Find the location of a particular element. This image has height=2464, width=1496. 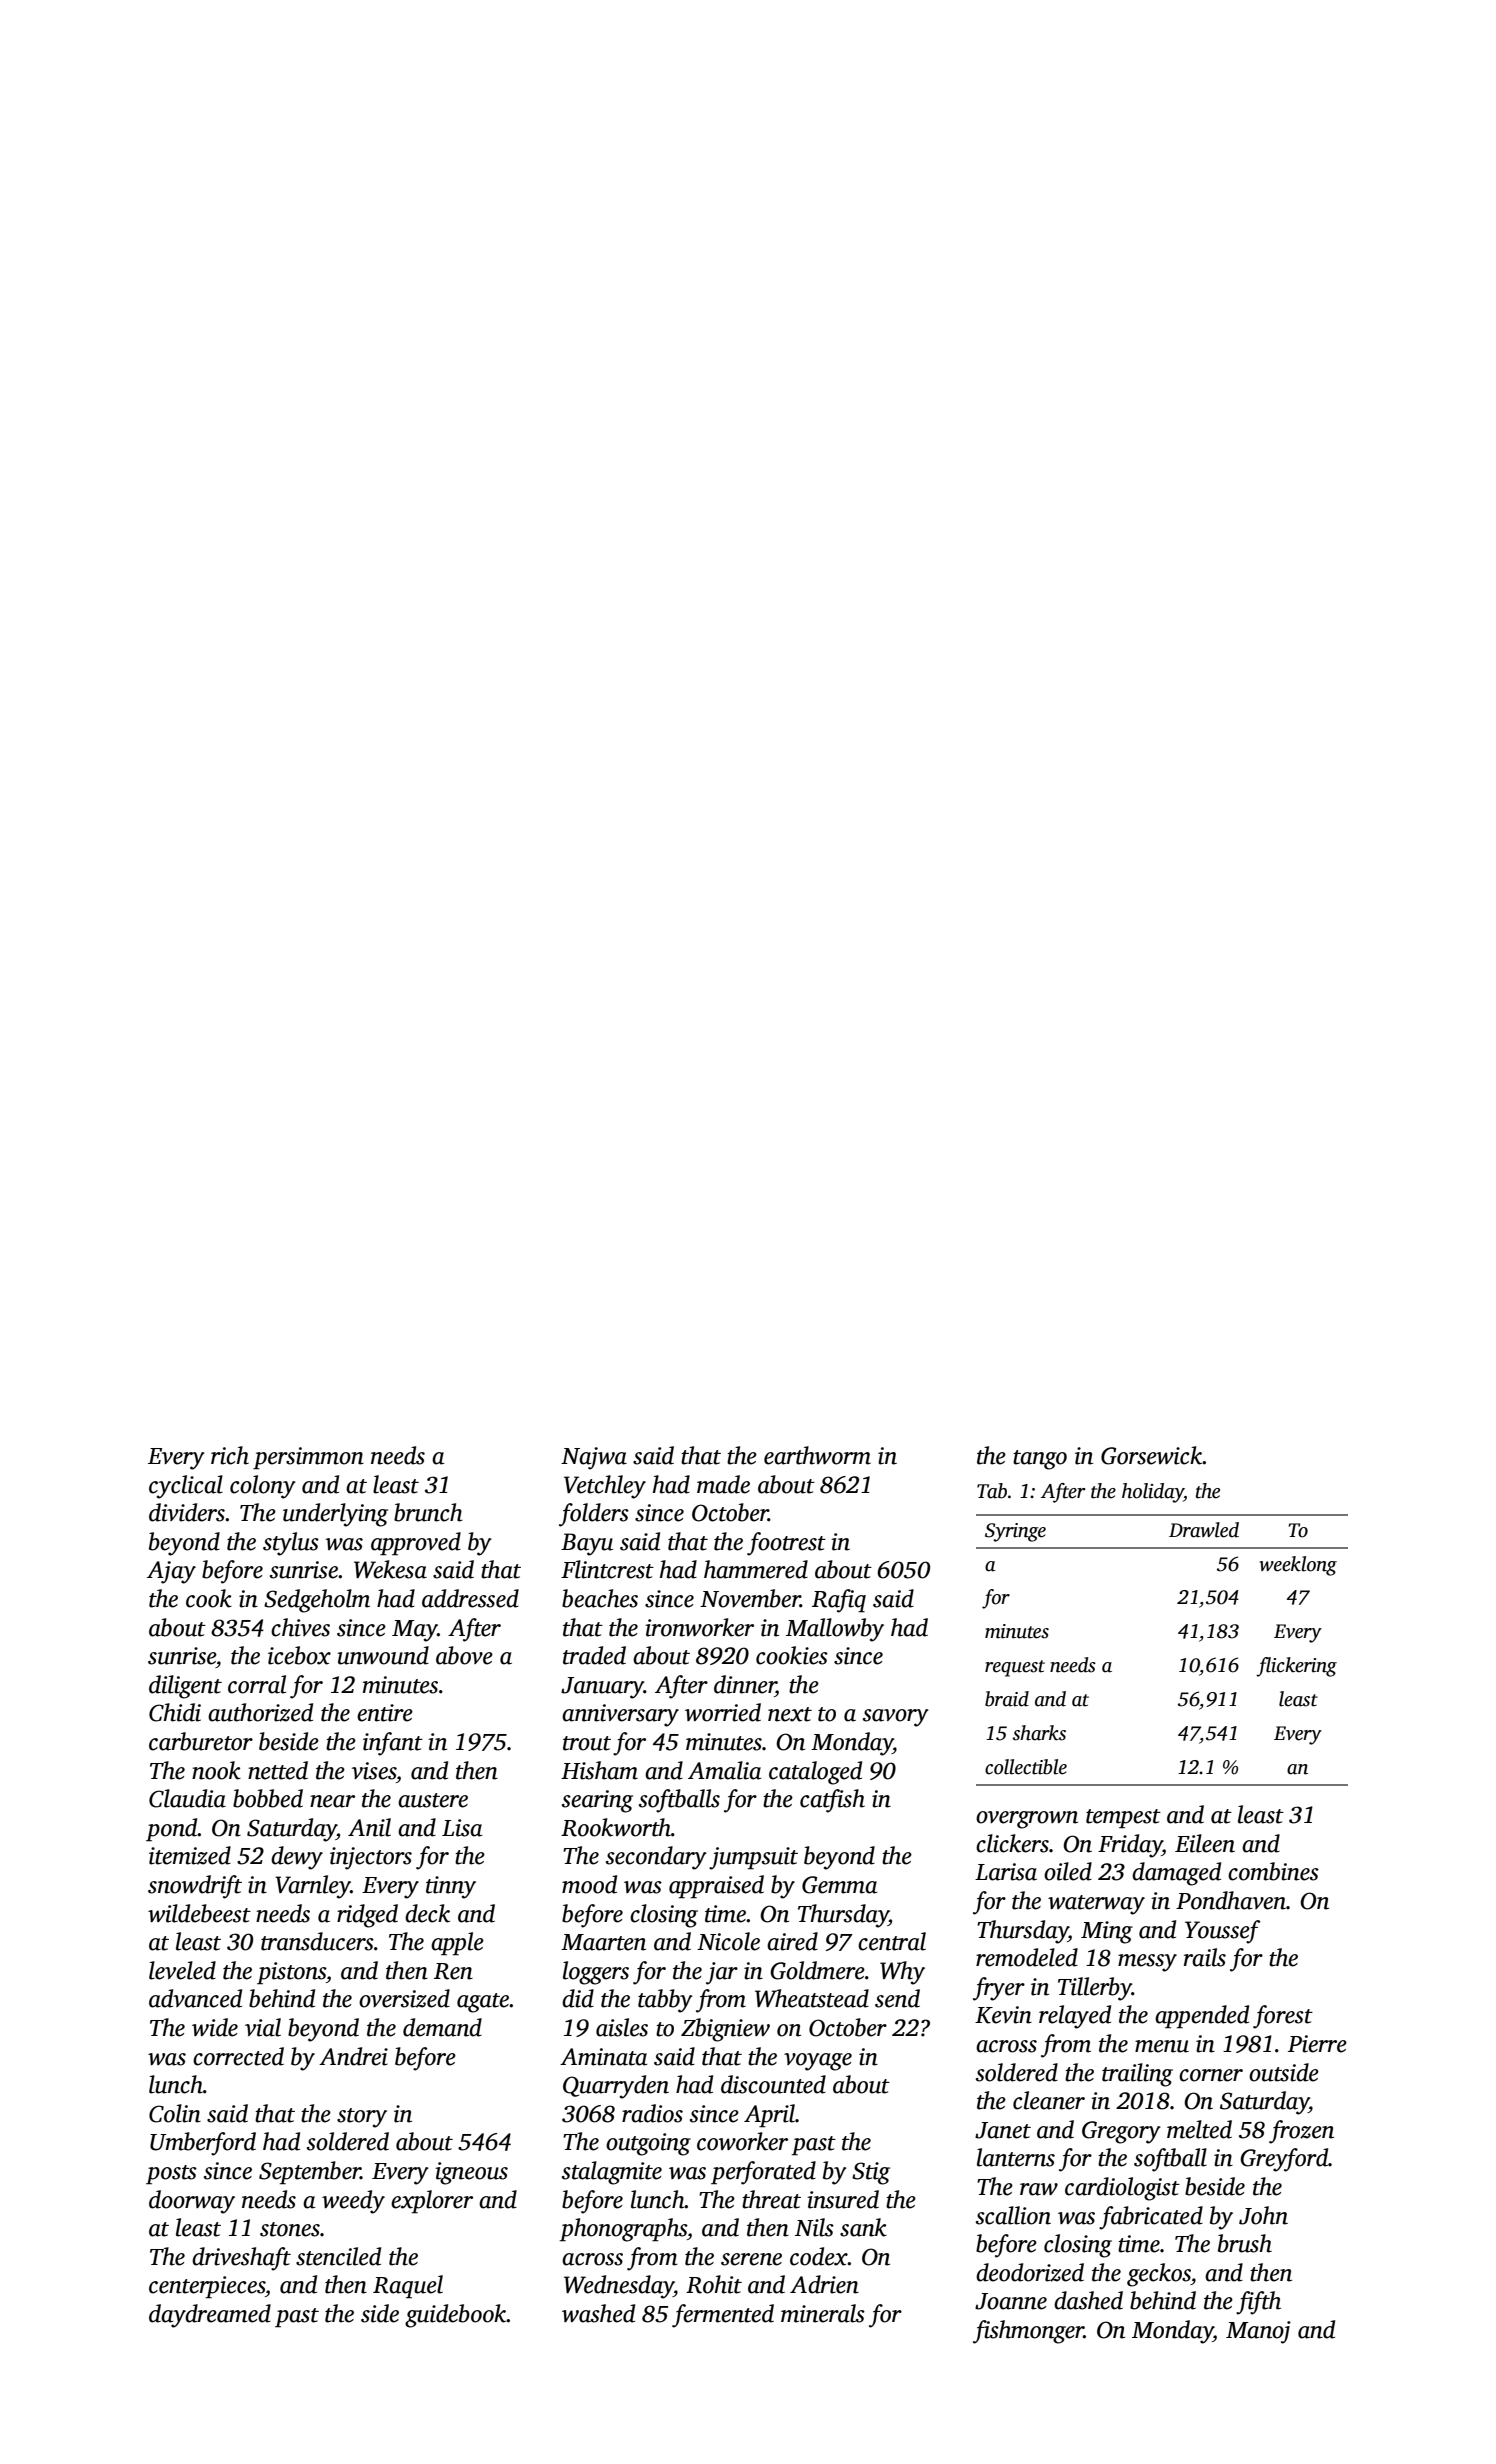

aisles is located at coordinates (622, 2027).
